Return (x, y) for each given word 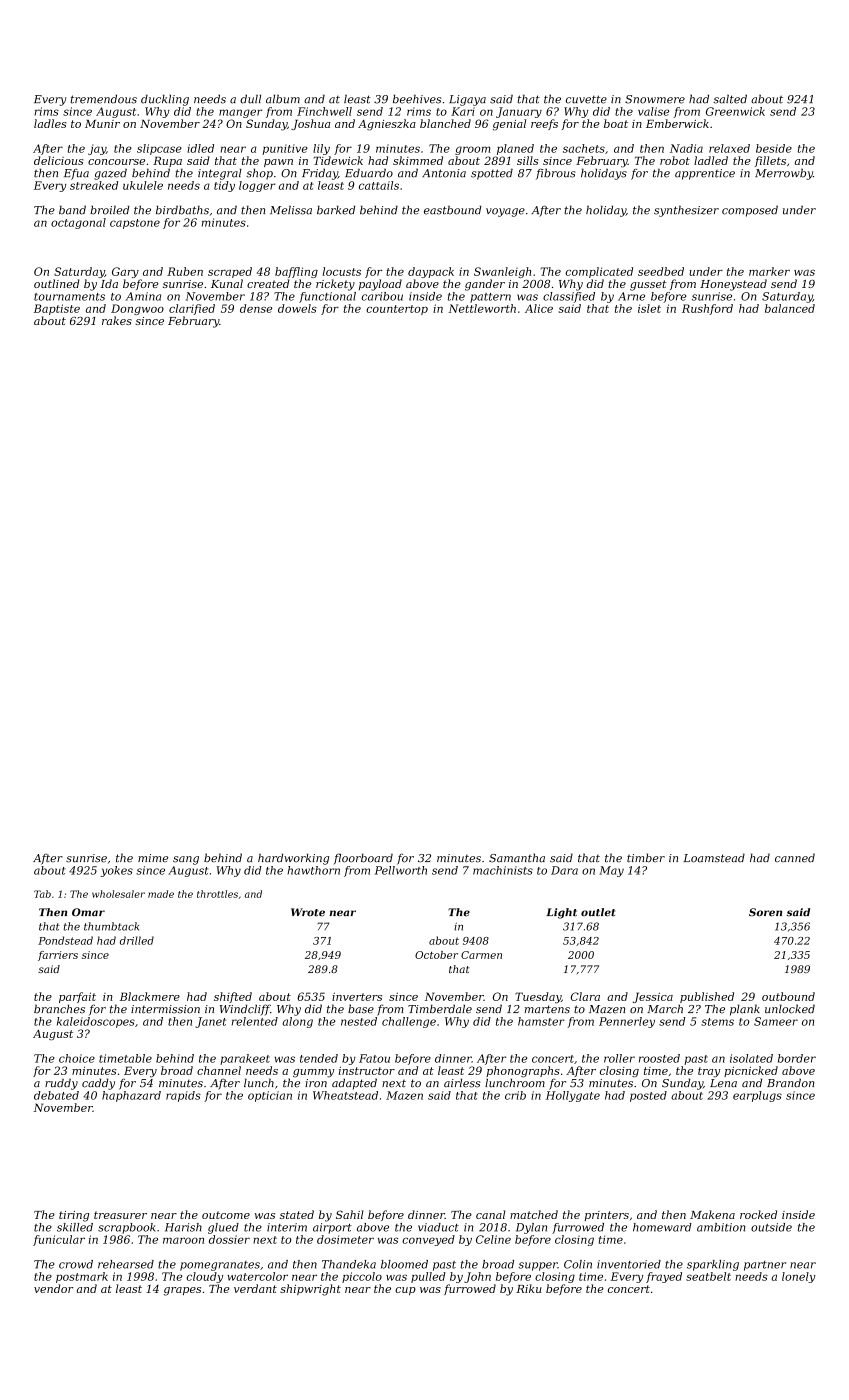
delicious (59, 160)
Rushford (707, 309)
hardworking (293, 859)
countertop (397, 310)
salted (730, 99)
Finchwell (324, 111)
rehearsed (126, 1264)
